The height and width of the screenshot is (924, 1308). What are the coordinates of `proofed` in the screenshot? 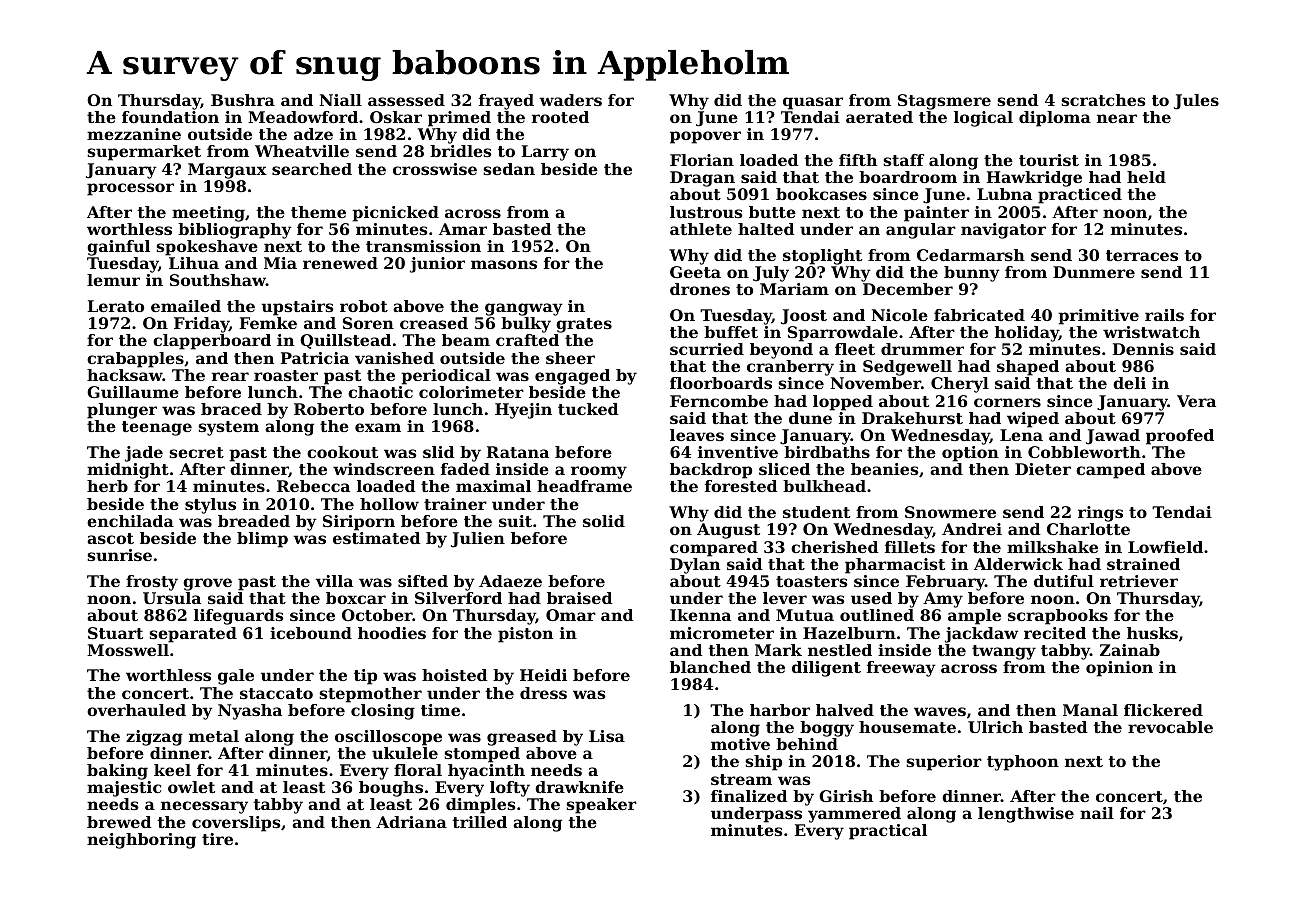 It's located at (1180, 437).
